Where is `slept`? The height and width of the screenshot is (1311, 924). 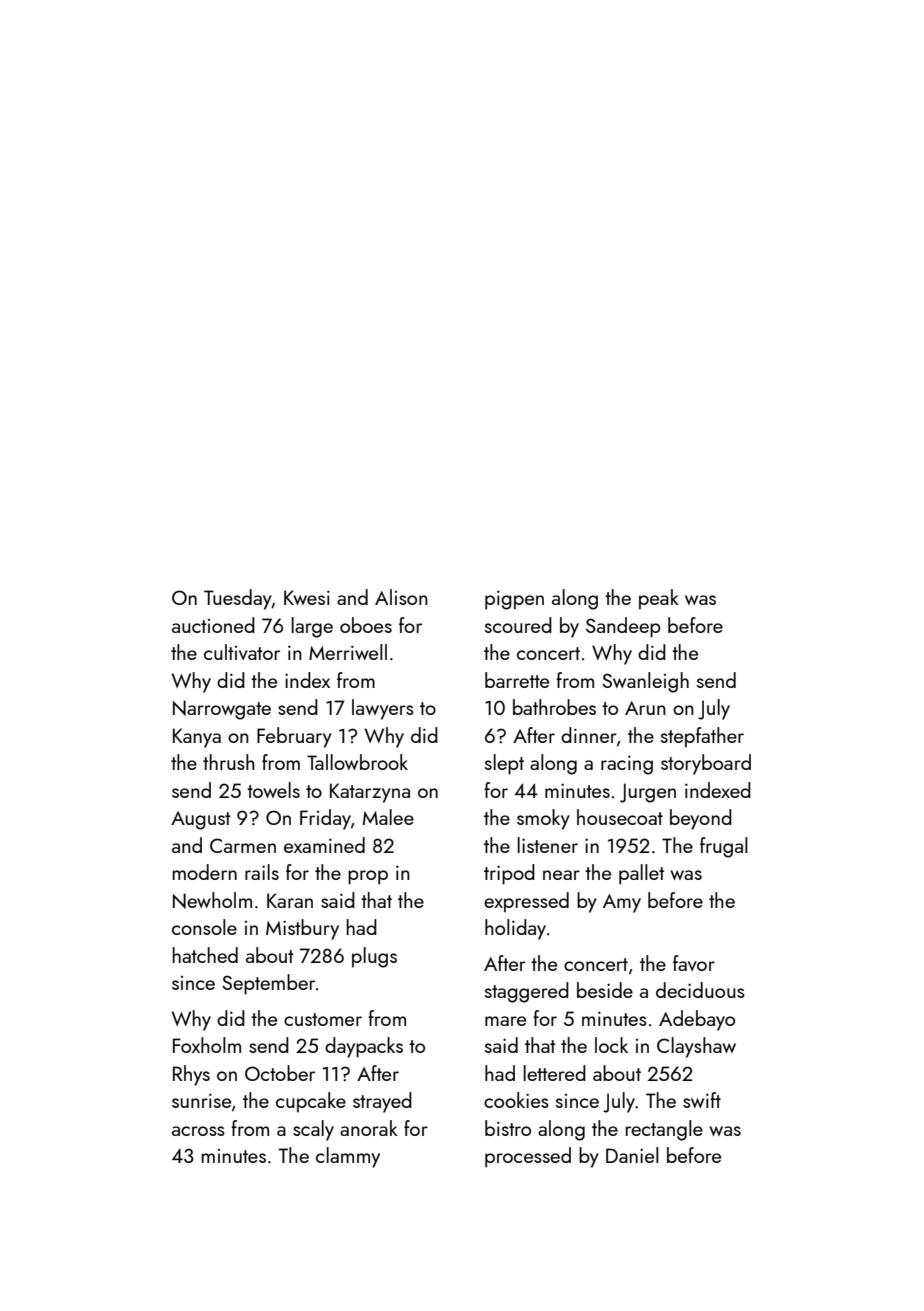 slept is located at coordinates (504, 764).
